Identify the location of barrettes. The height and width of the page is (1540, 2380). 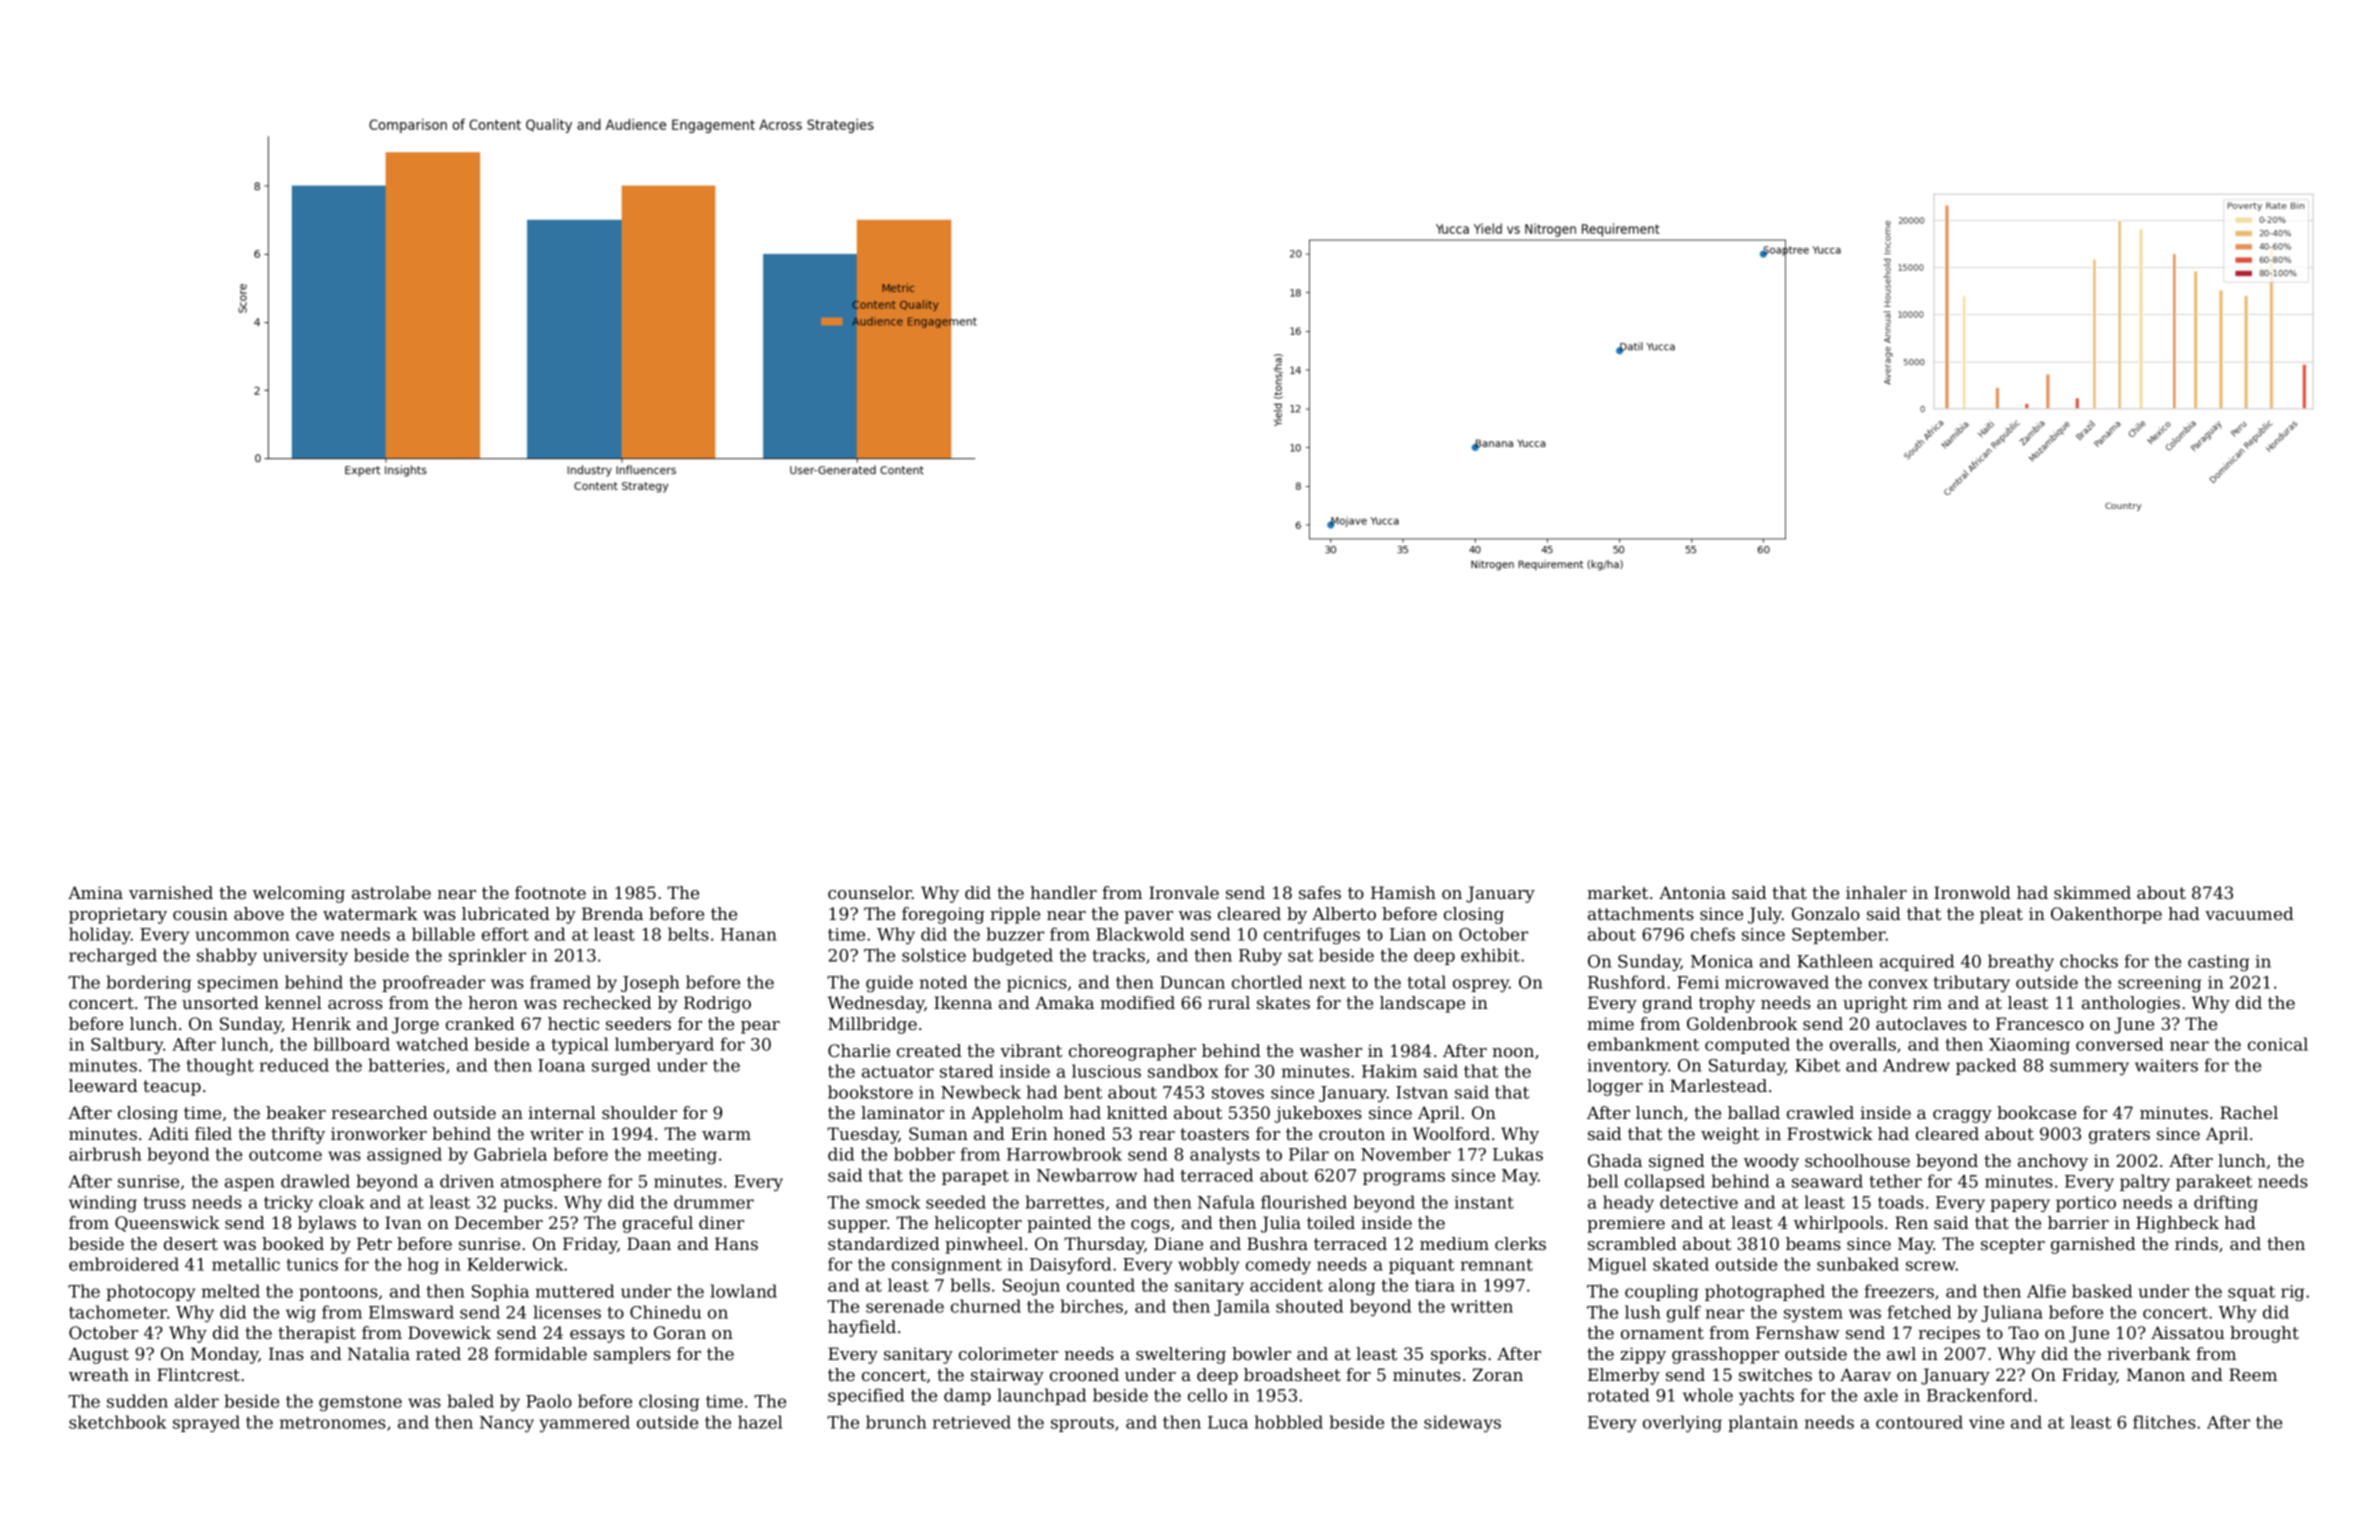
(1064, 1202).
